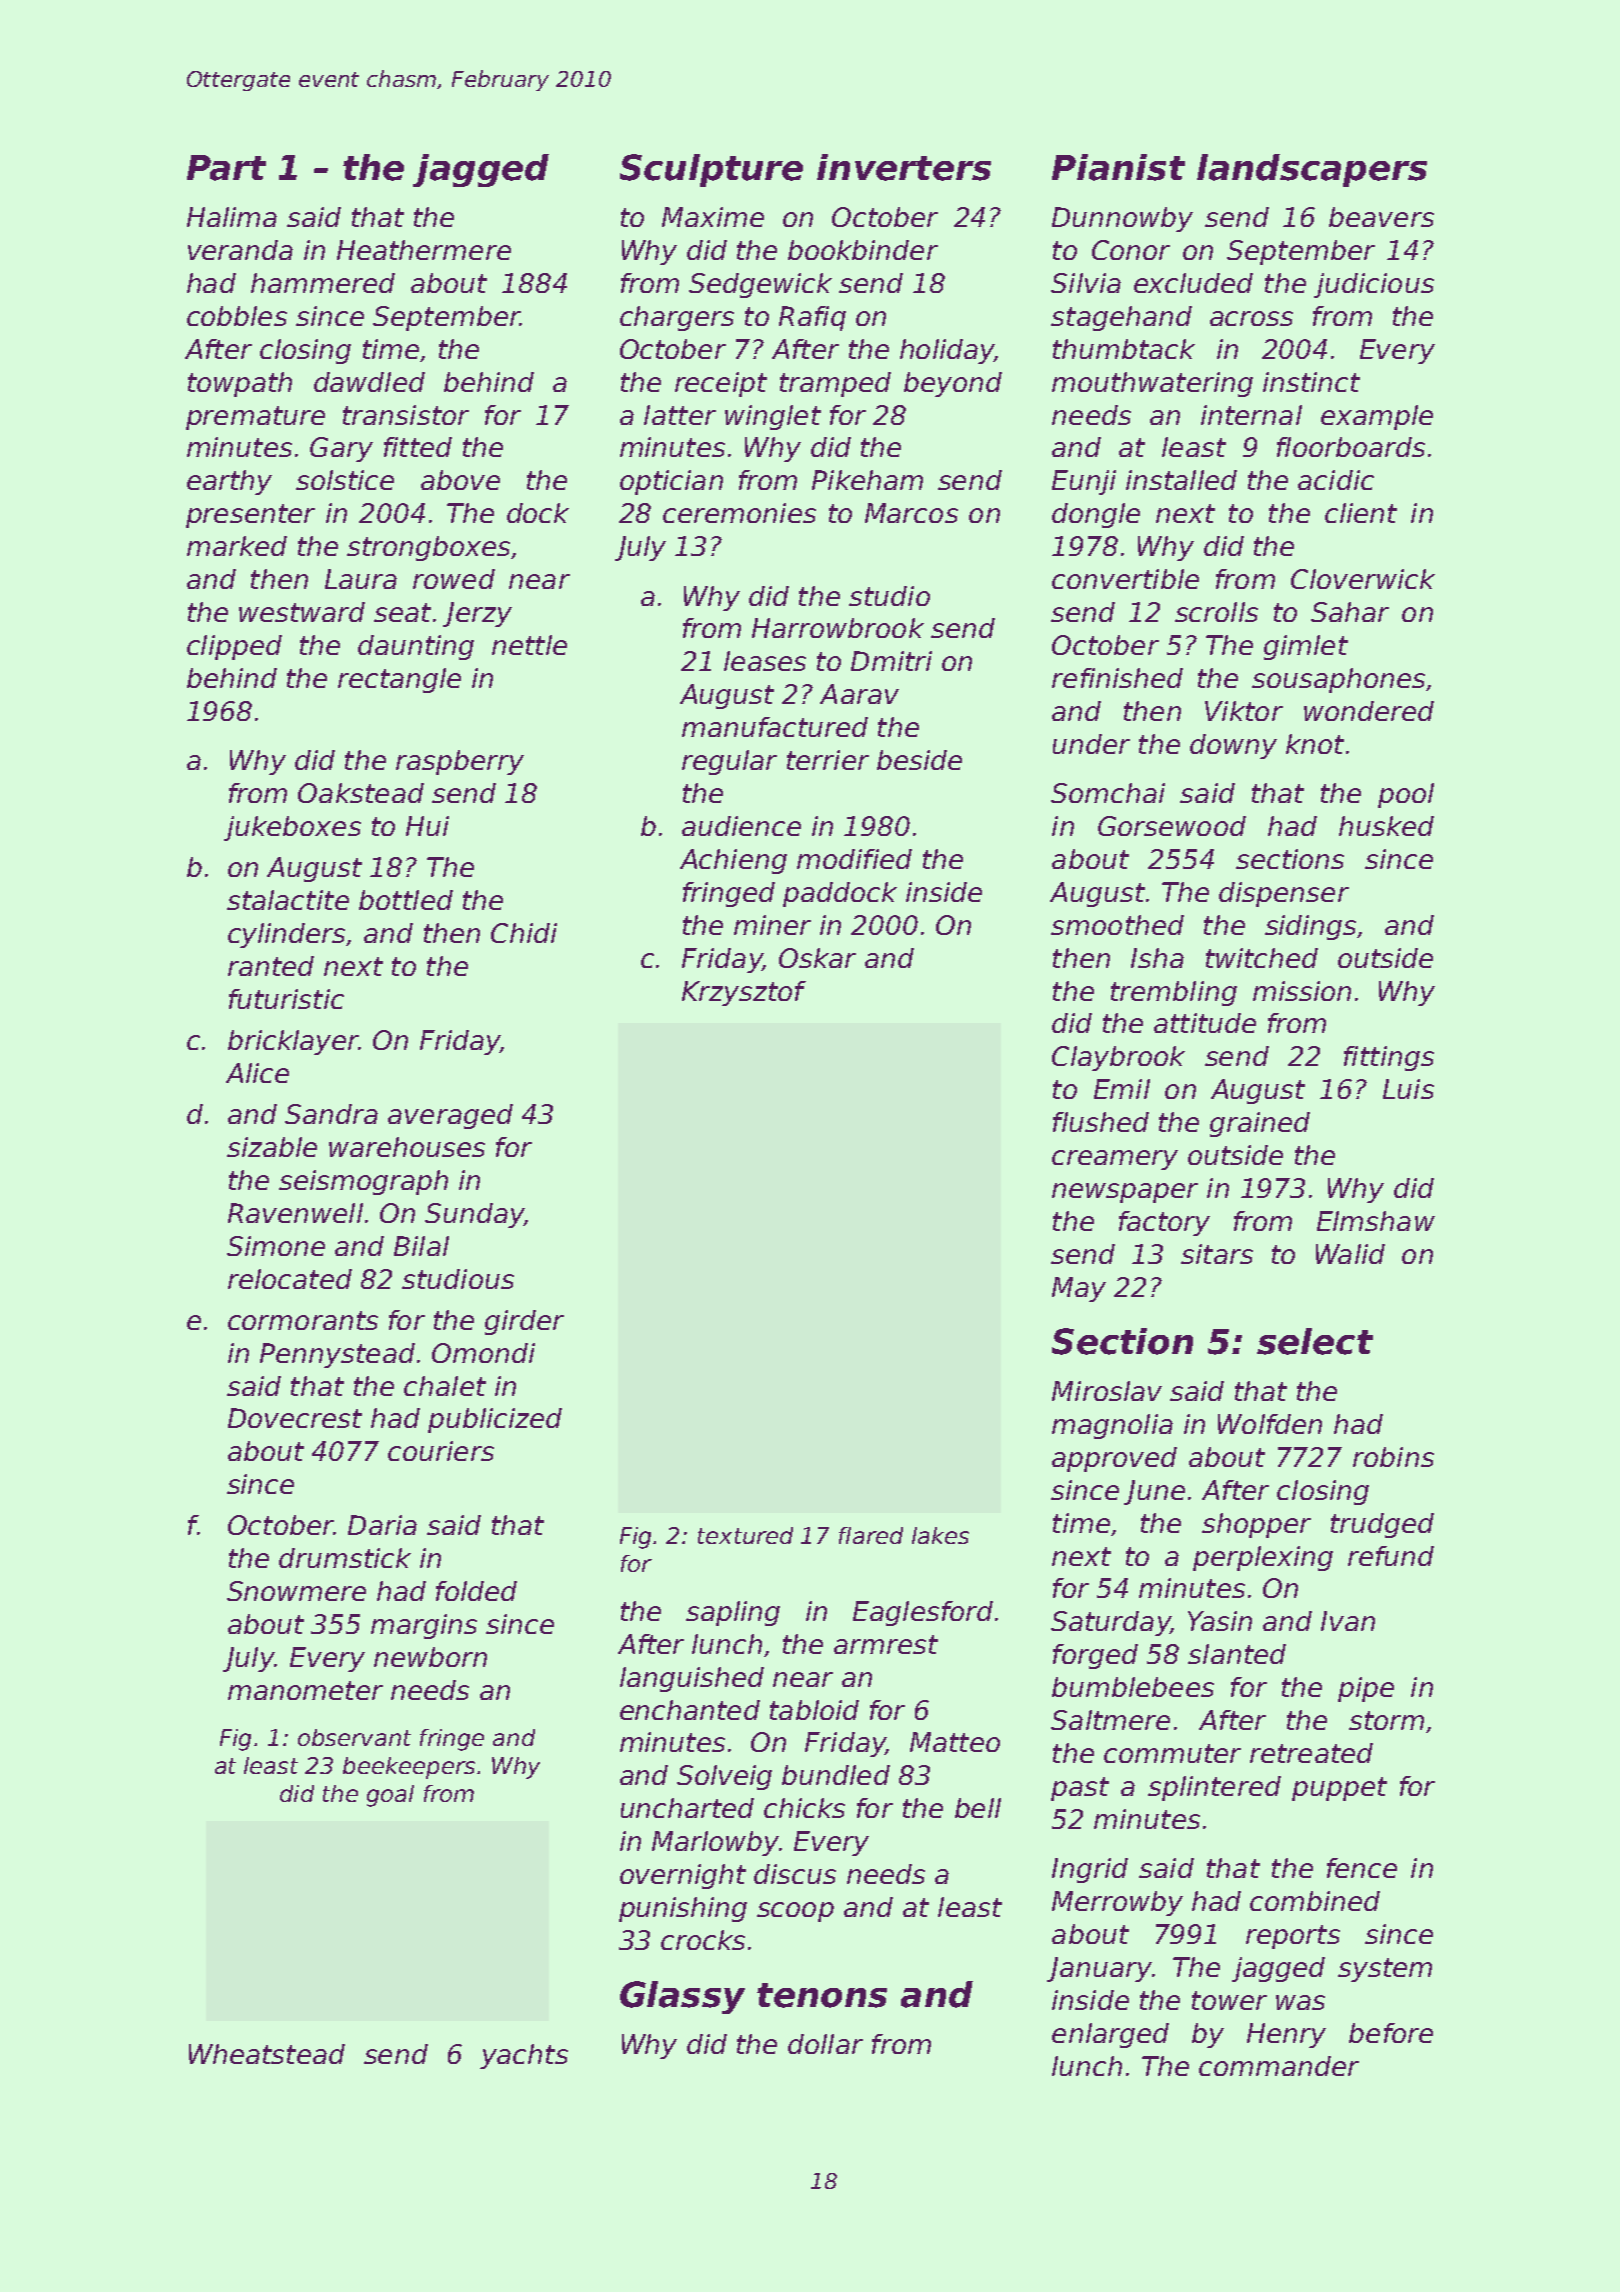 The width and height of the screenshot is (1620, 2292). I want to click on bell, so click(978, 1808).
